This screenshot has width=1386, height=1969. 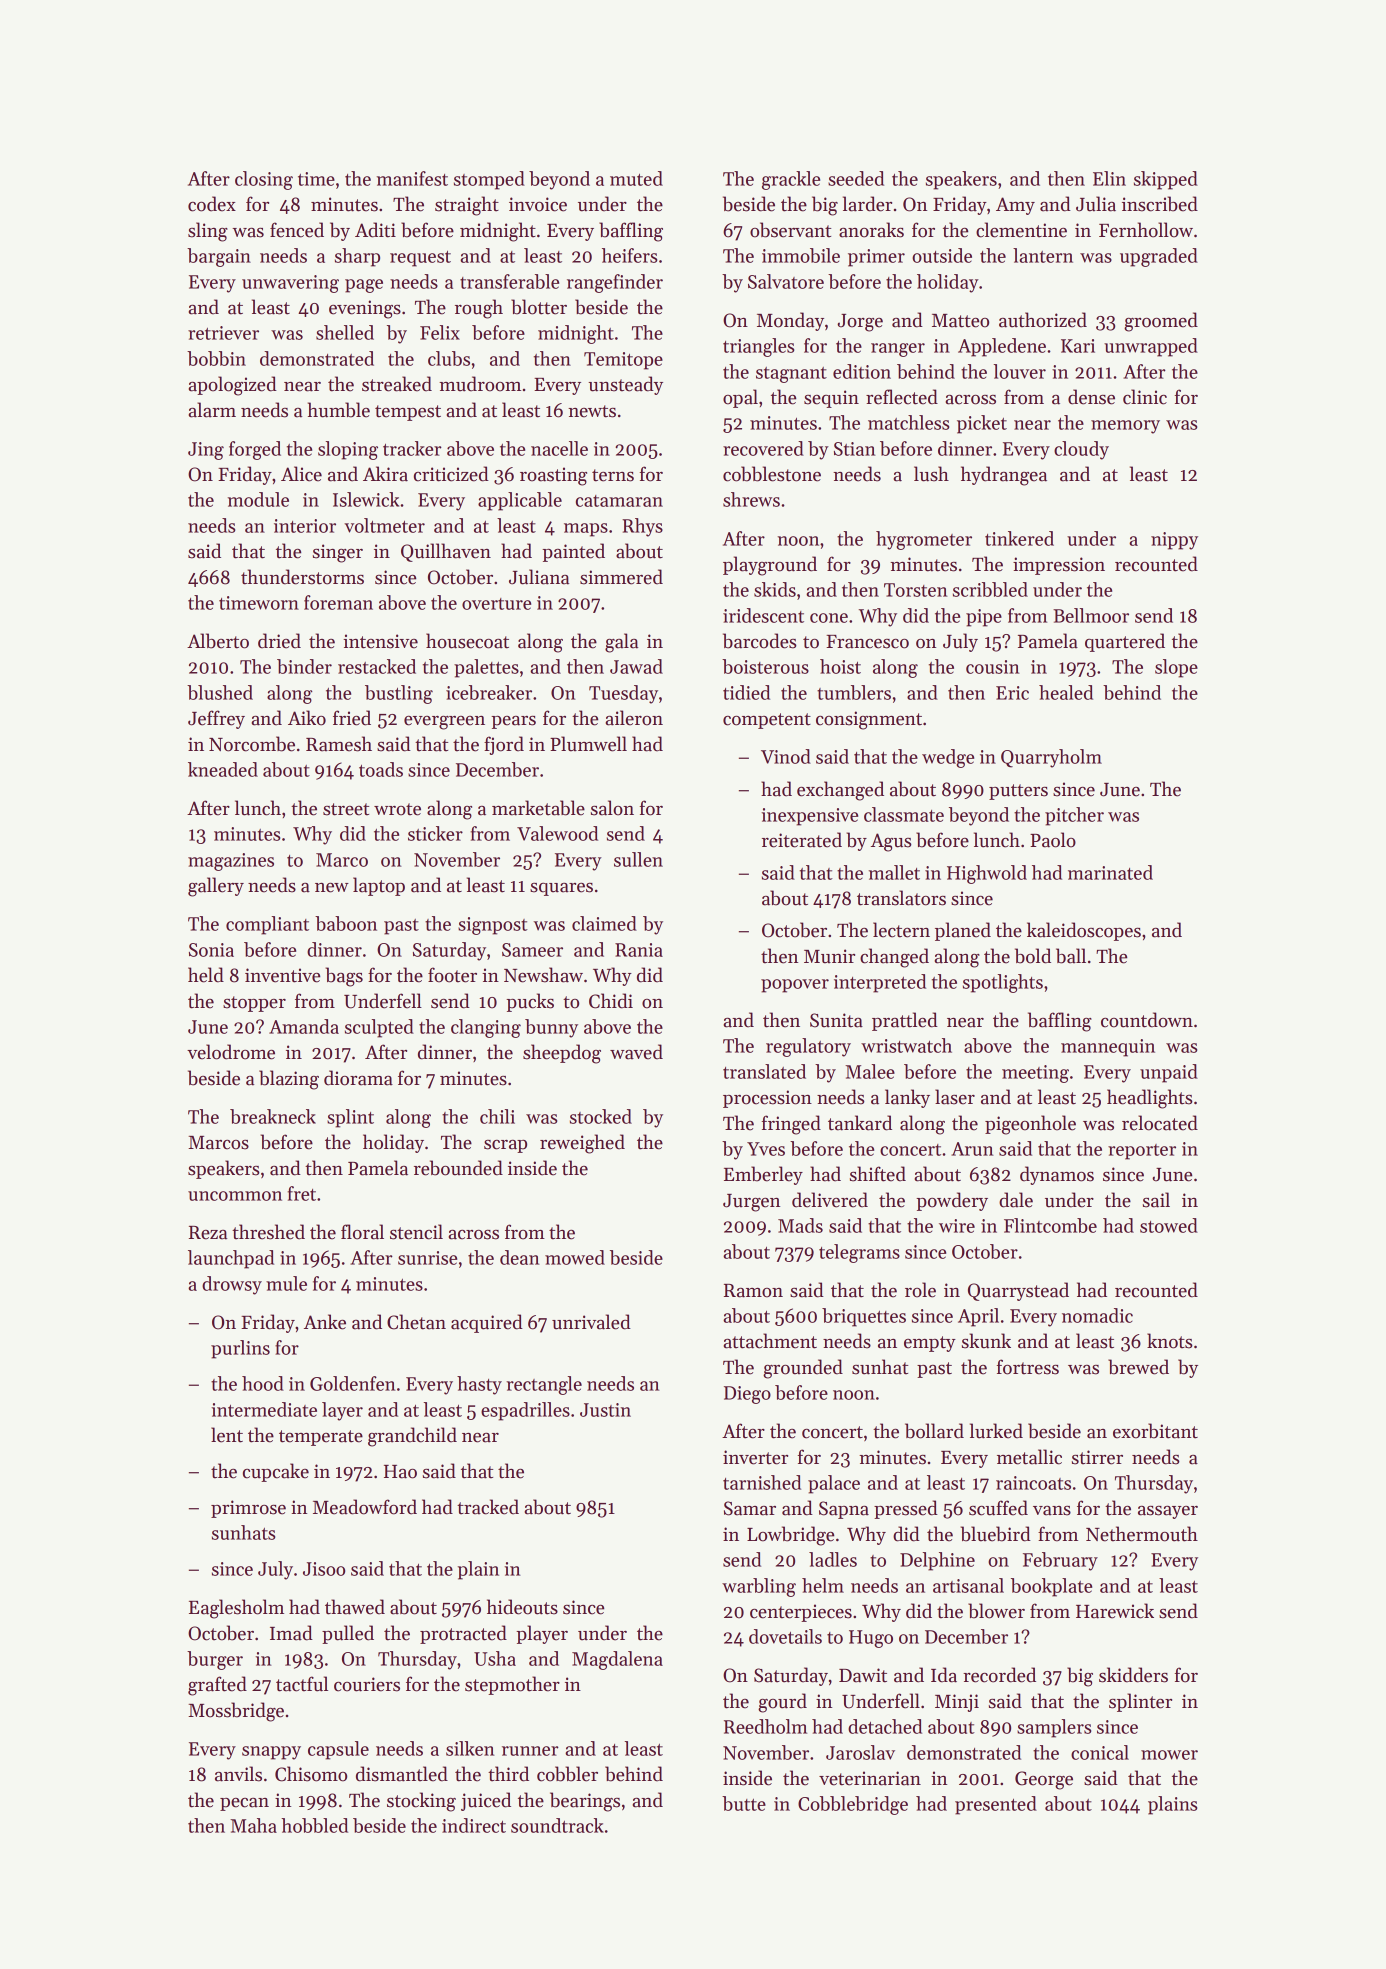 I want to click on floral, so click(x=362, y=1232).
